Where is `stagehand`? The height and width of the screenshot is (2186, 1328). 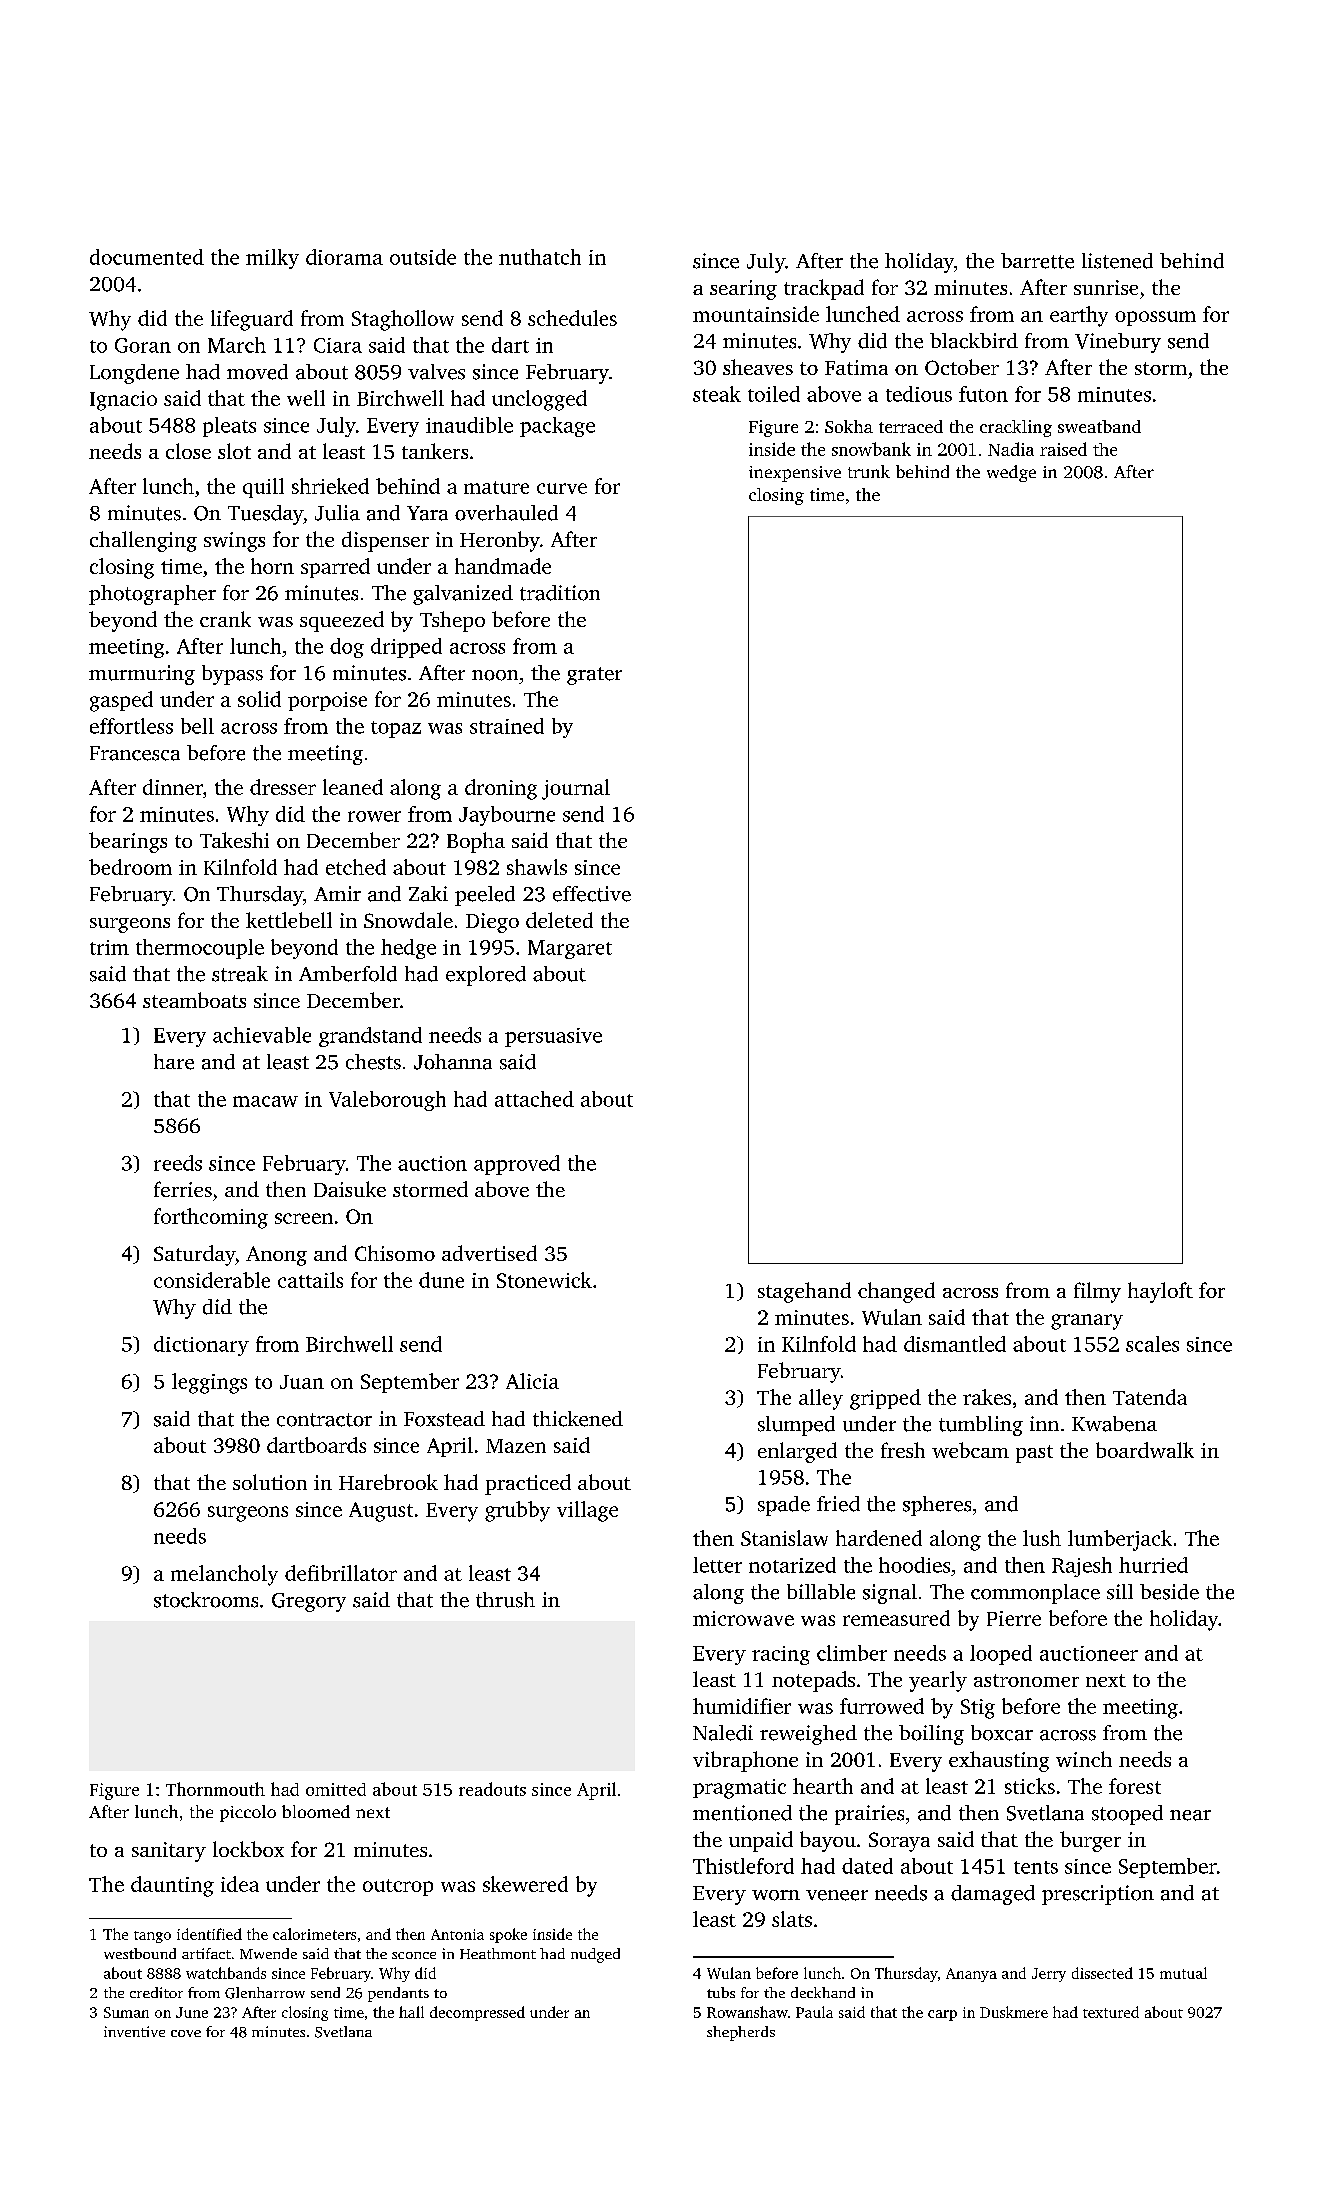
stagehand is located at coordinates (804, 1292).
